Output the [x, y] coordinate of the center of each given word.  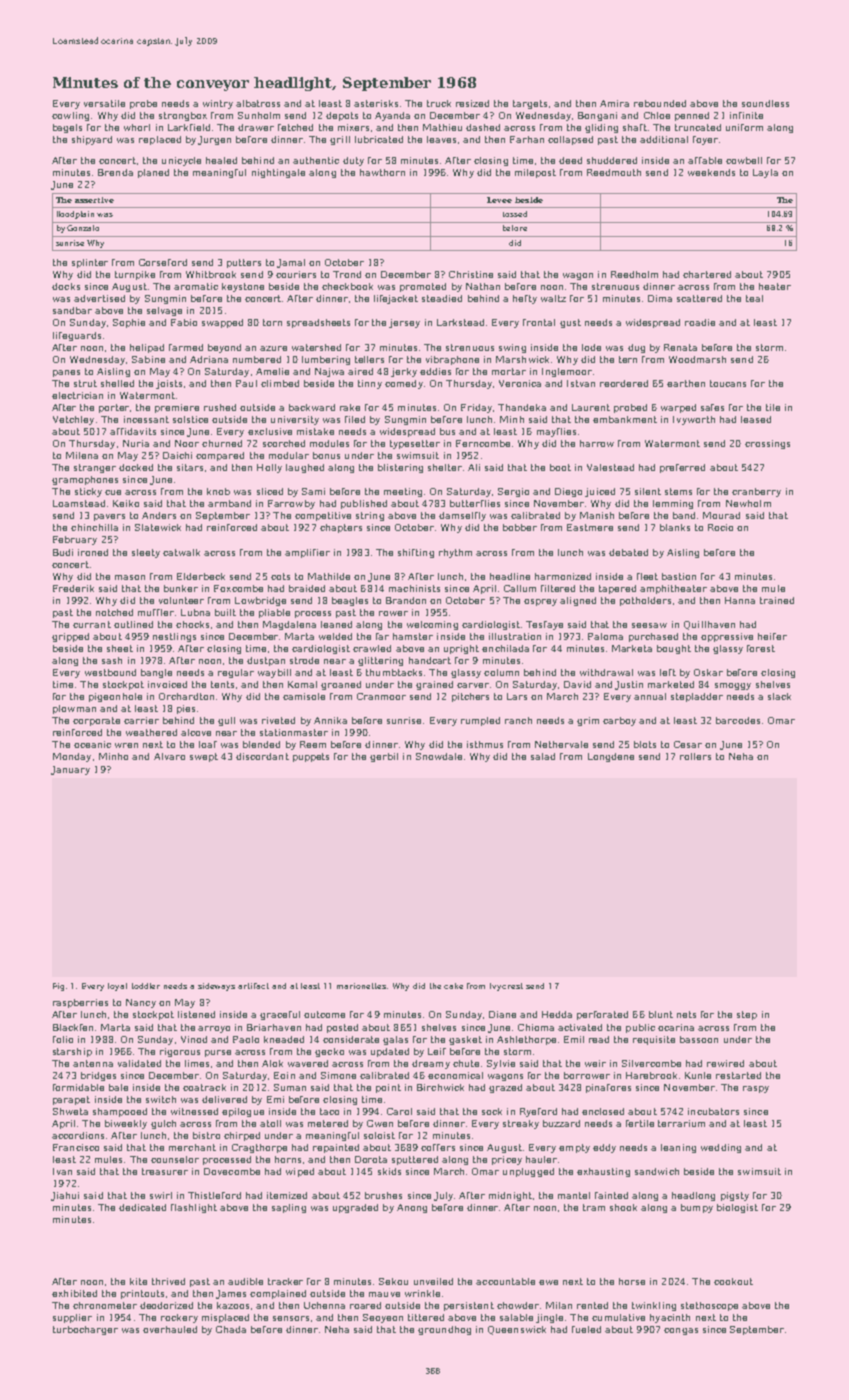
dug [636, 348]
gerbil [384, 757]
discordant [262, 756]
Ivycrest [506, 987]
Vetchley [73, 420]
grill [340, 140]
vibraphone [452, 360]
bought [674, 649]
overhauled [170, 1329]
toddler [146, 986]
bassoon [699, 1039]
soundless [765, 103]
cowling [70, 116]
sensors [291, 1318]
